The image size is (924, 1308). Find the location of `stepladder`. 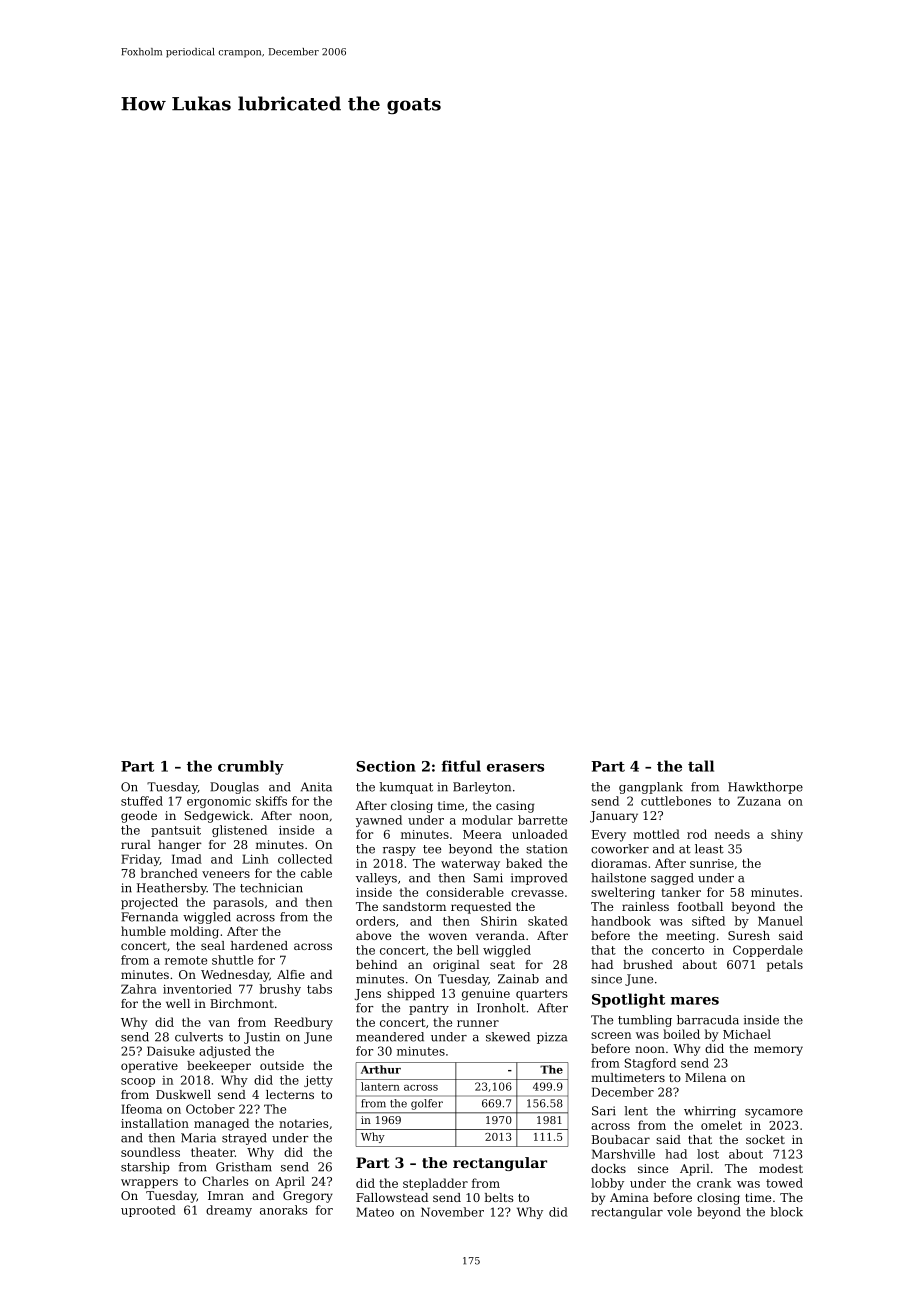

stepladder is located at coordinates (435, 1184).
